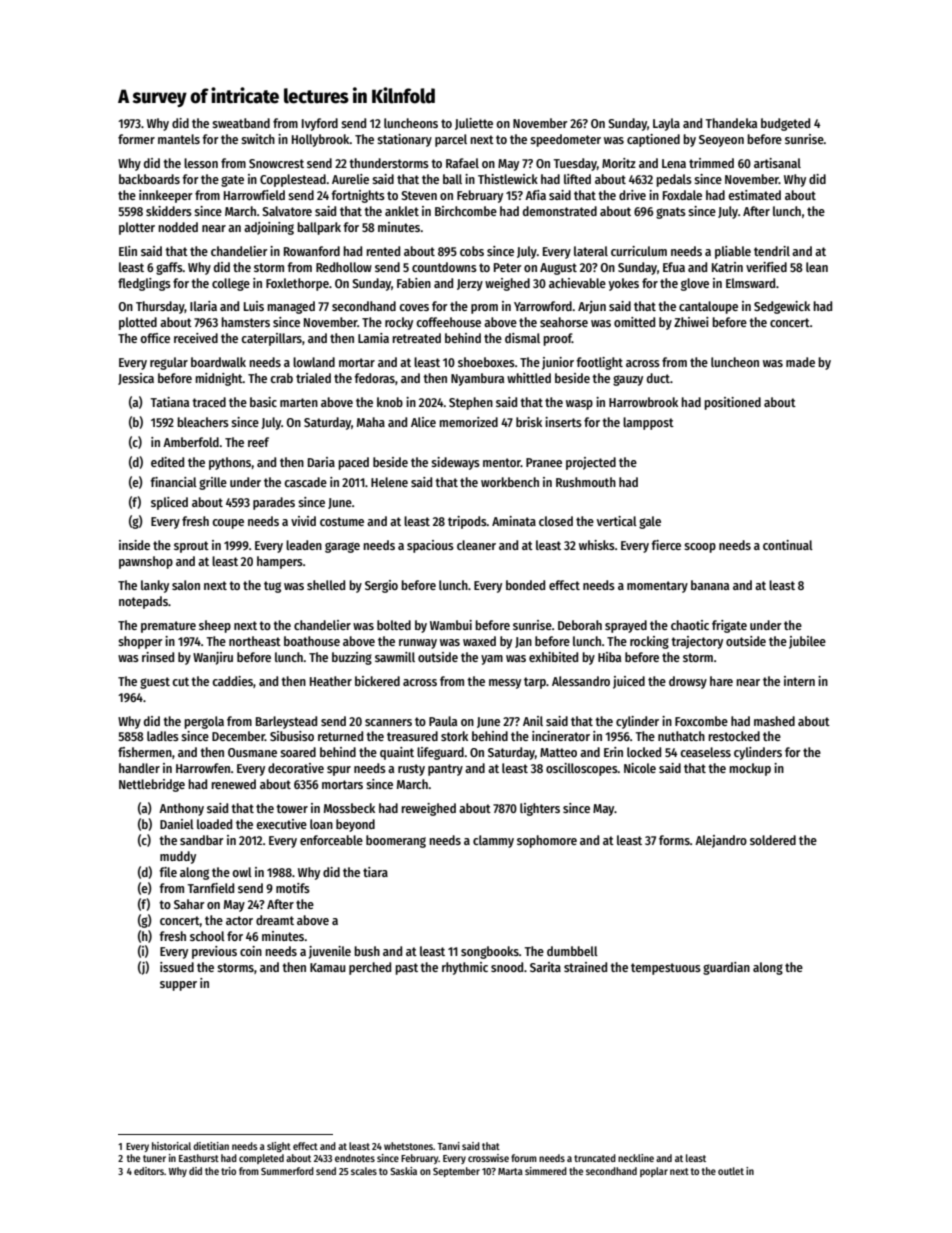  What do you see at coordinates (342, 521) in the page?
I see `costume` at bounding box center [342, 521].
